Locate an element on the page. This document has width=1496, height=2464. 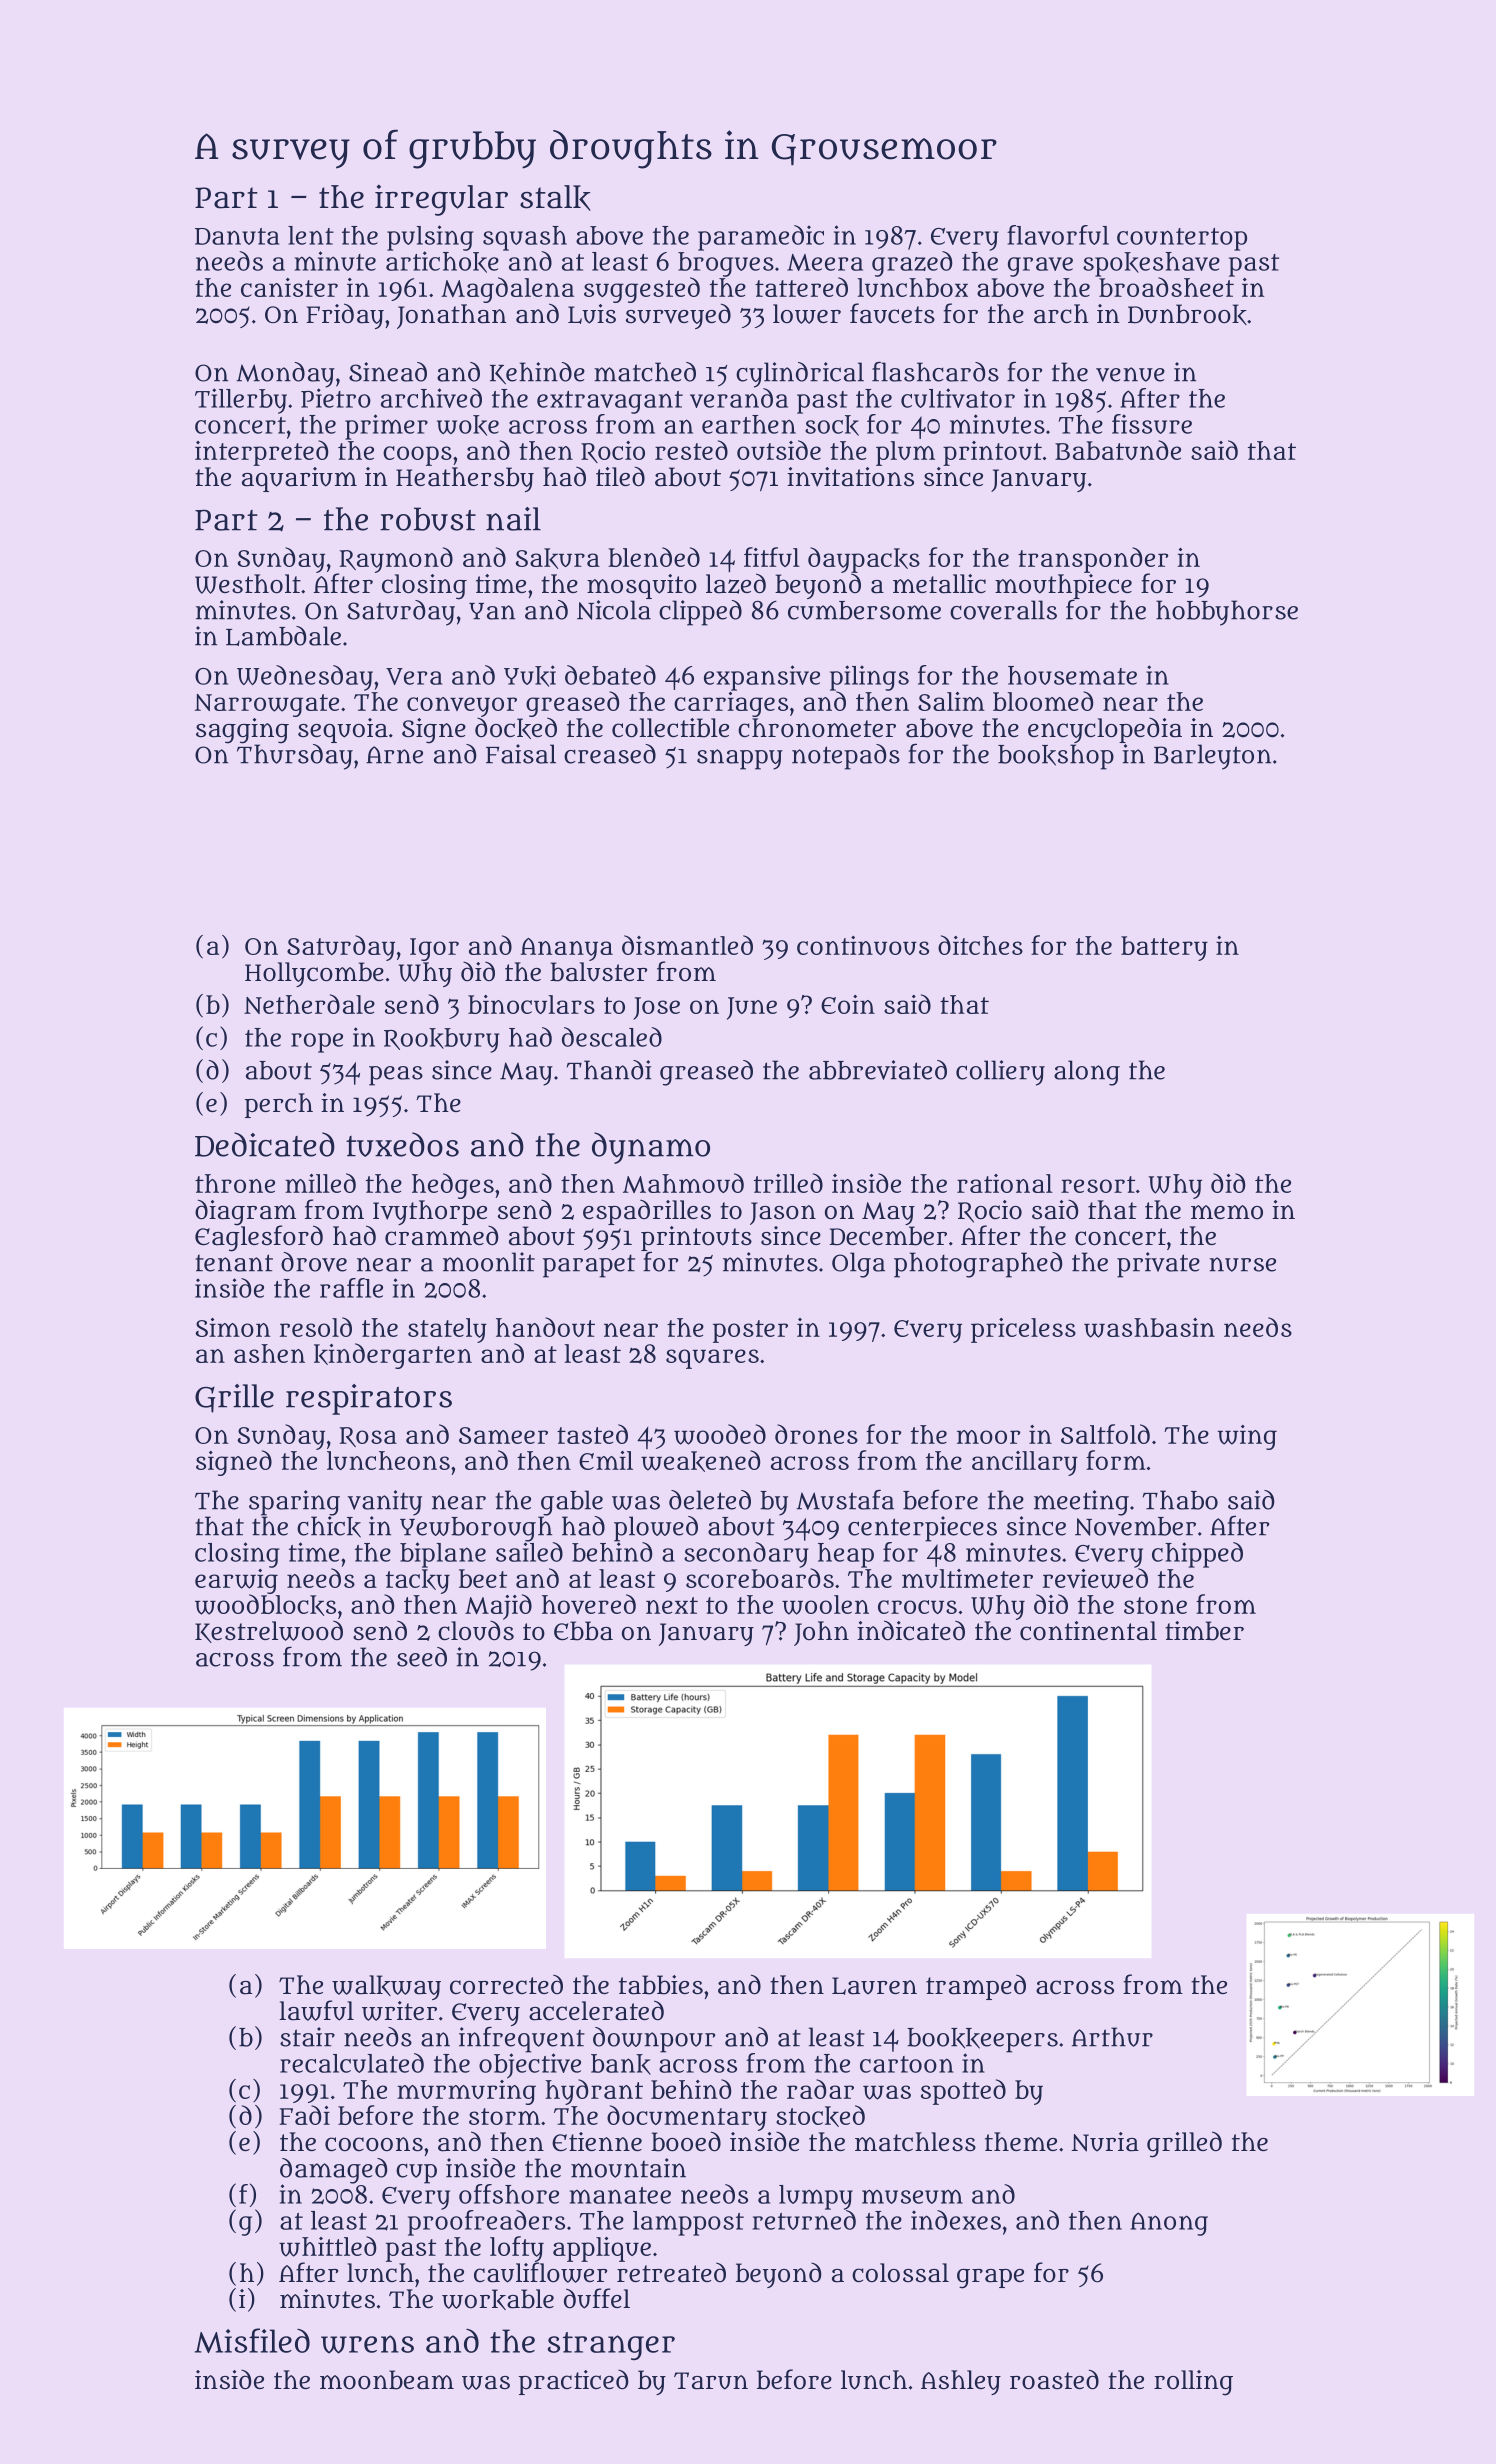
timber is located at coordinates (1204, 1631).
